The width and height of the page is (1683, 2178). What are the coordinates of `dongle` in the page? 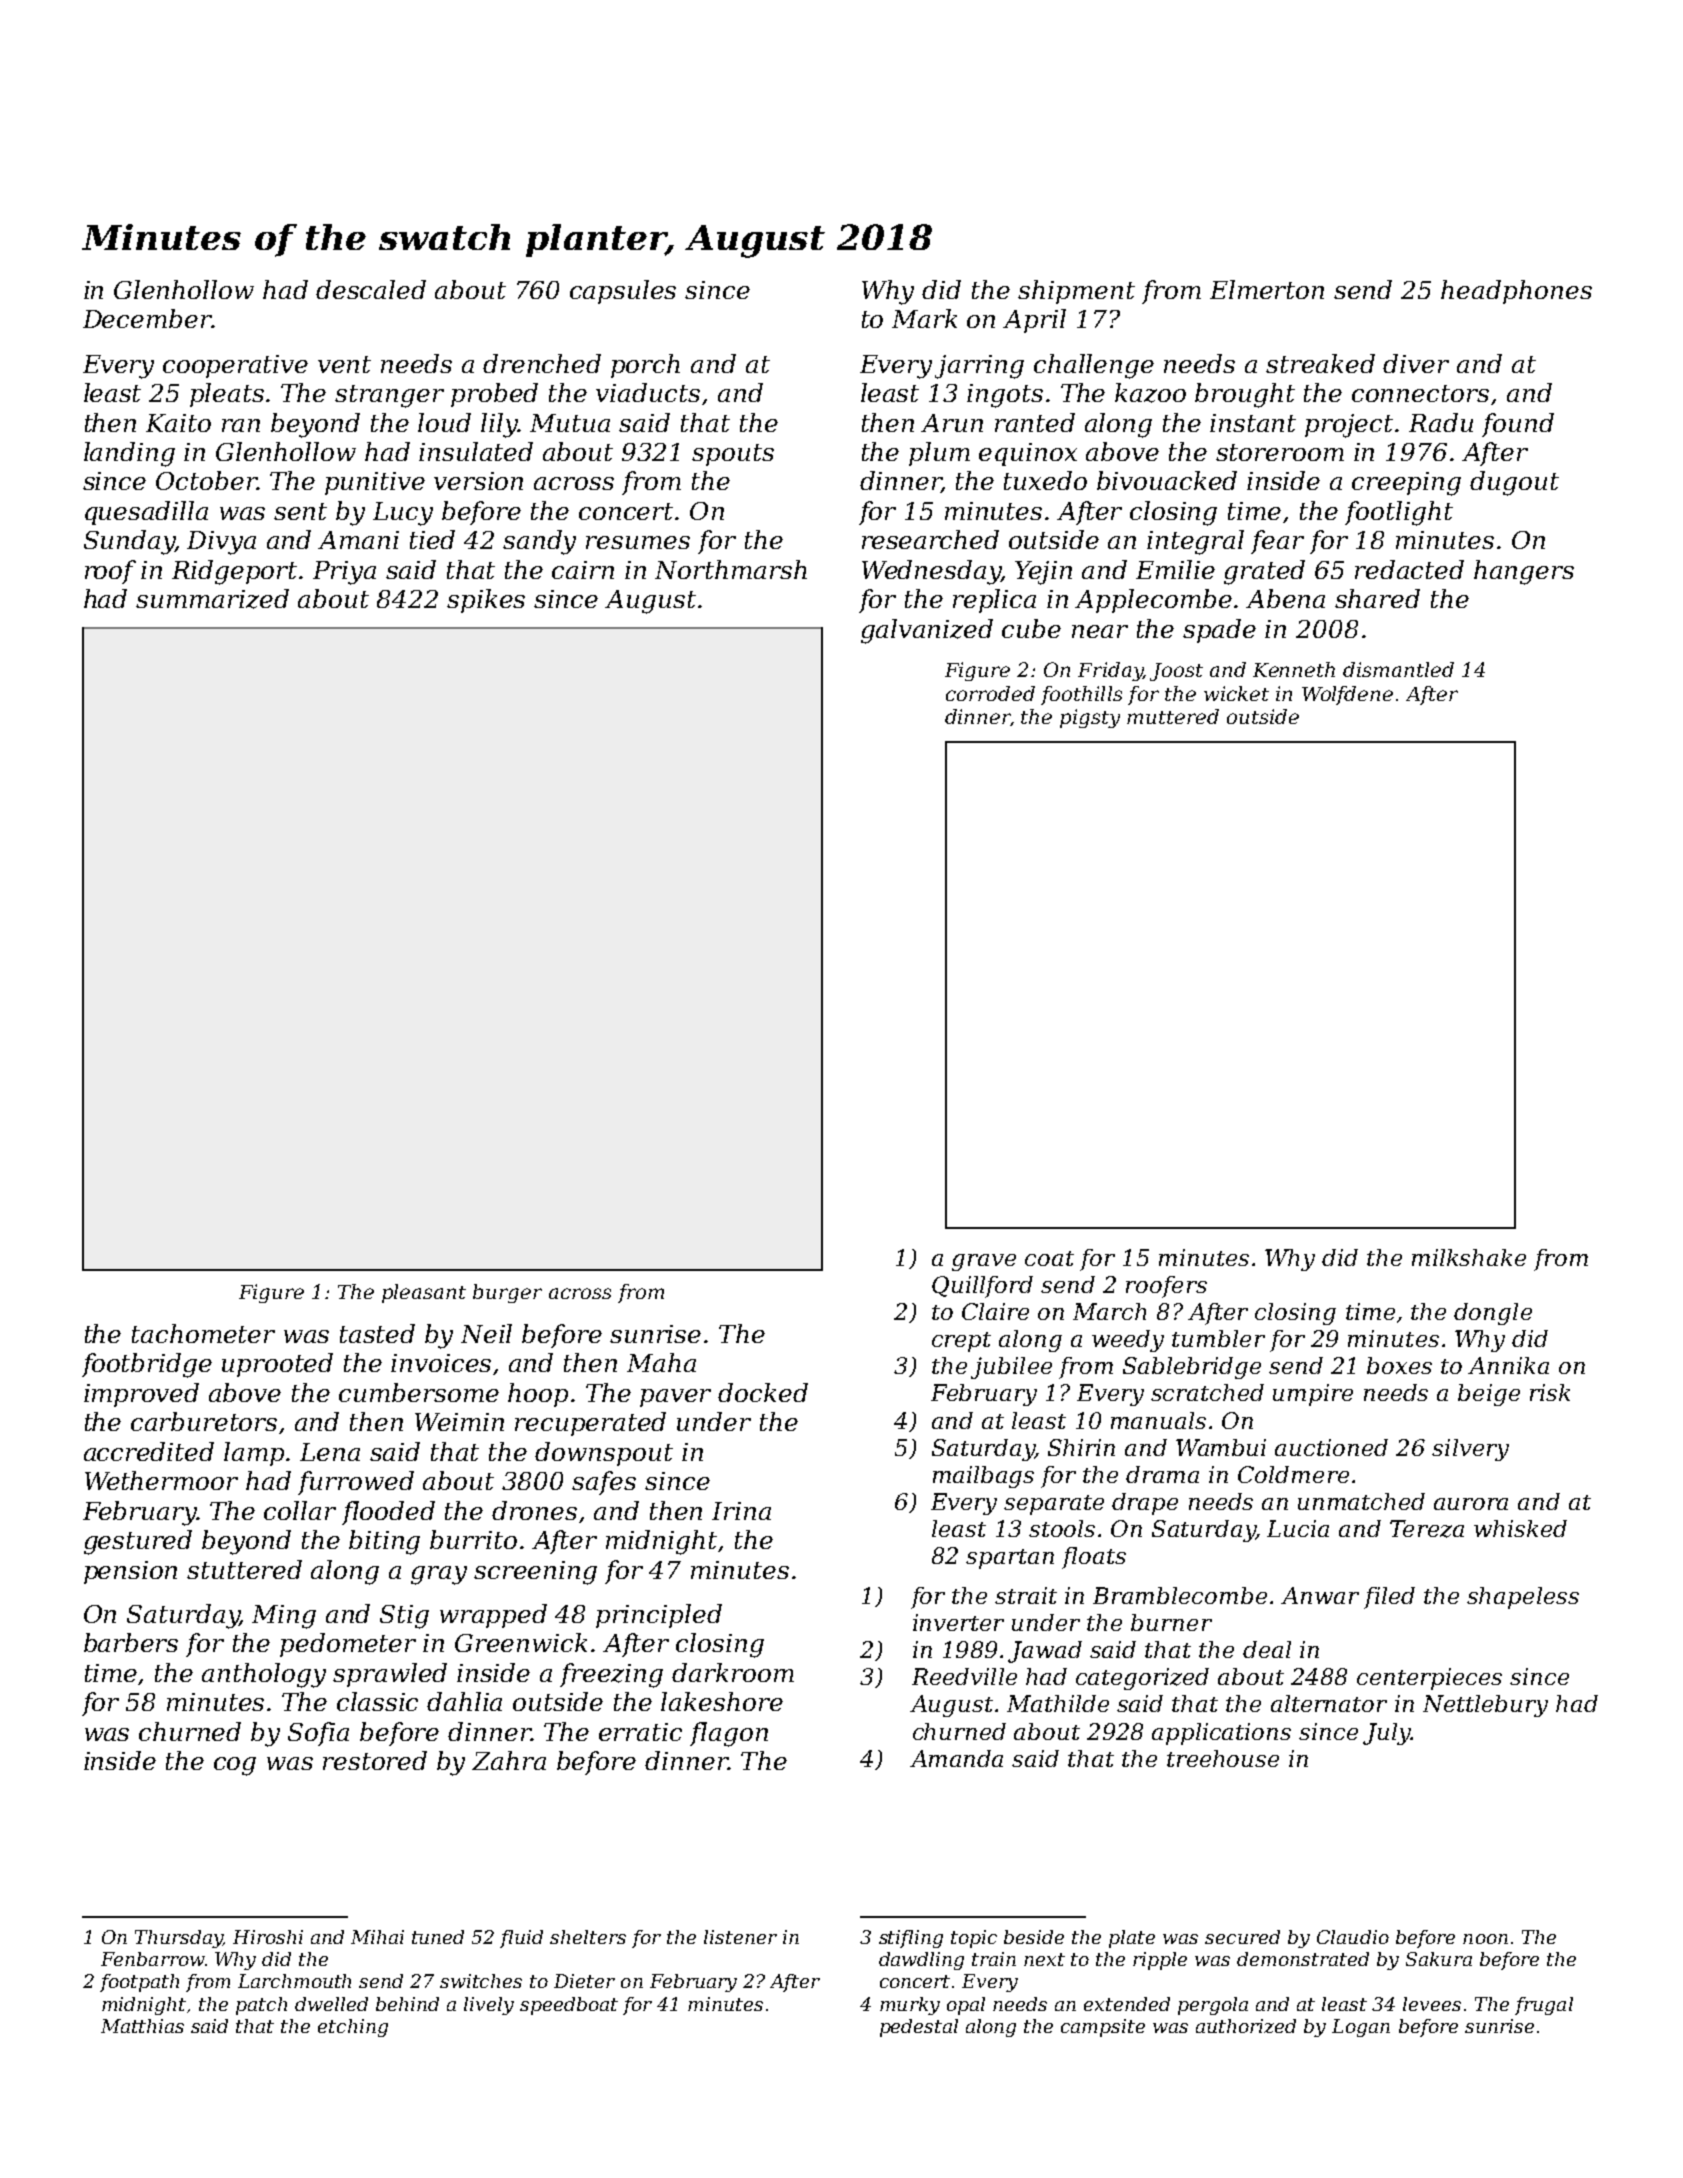 It's located at (1493, 1314).
